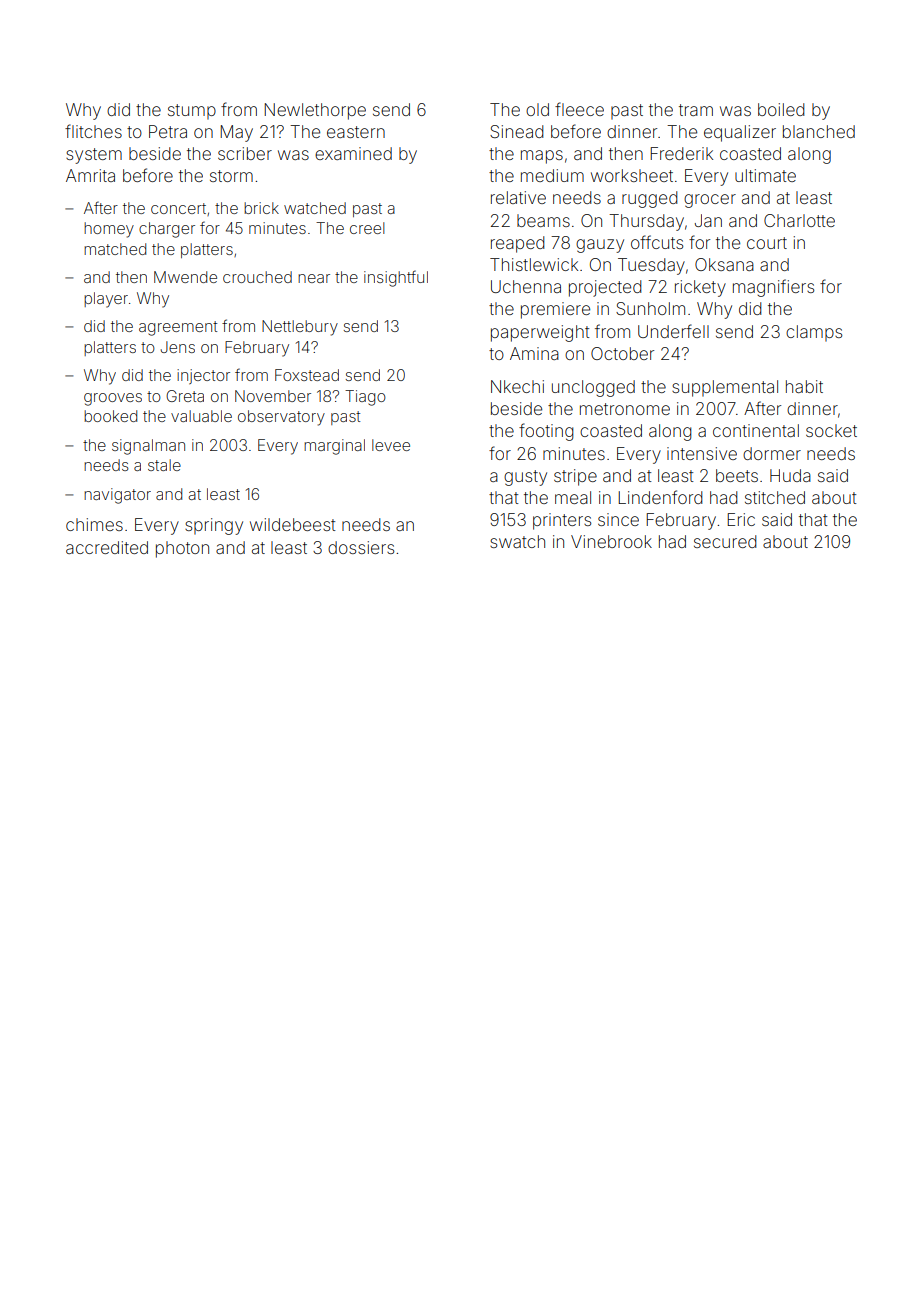  What do you see at coordinates (94, 524) in the screenshot?
I see `chimes` at bounding box center [94, 524].
